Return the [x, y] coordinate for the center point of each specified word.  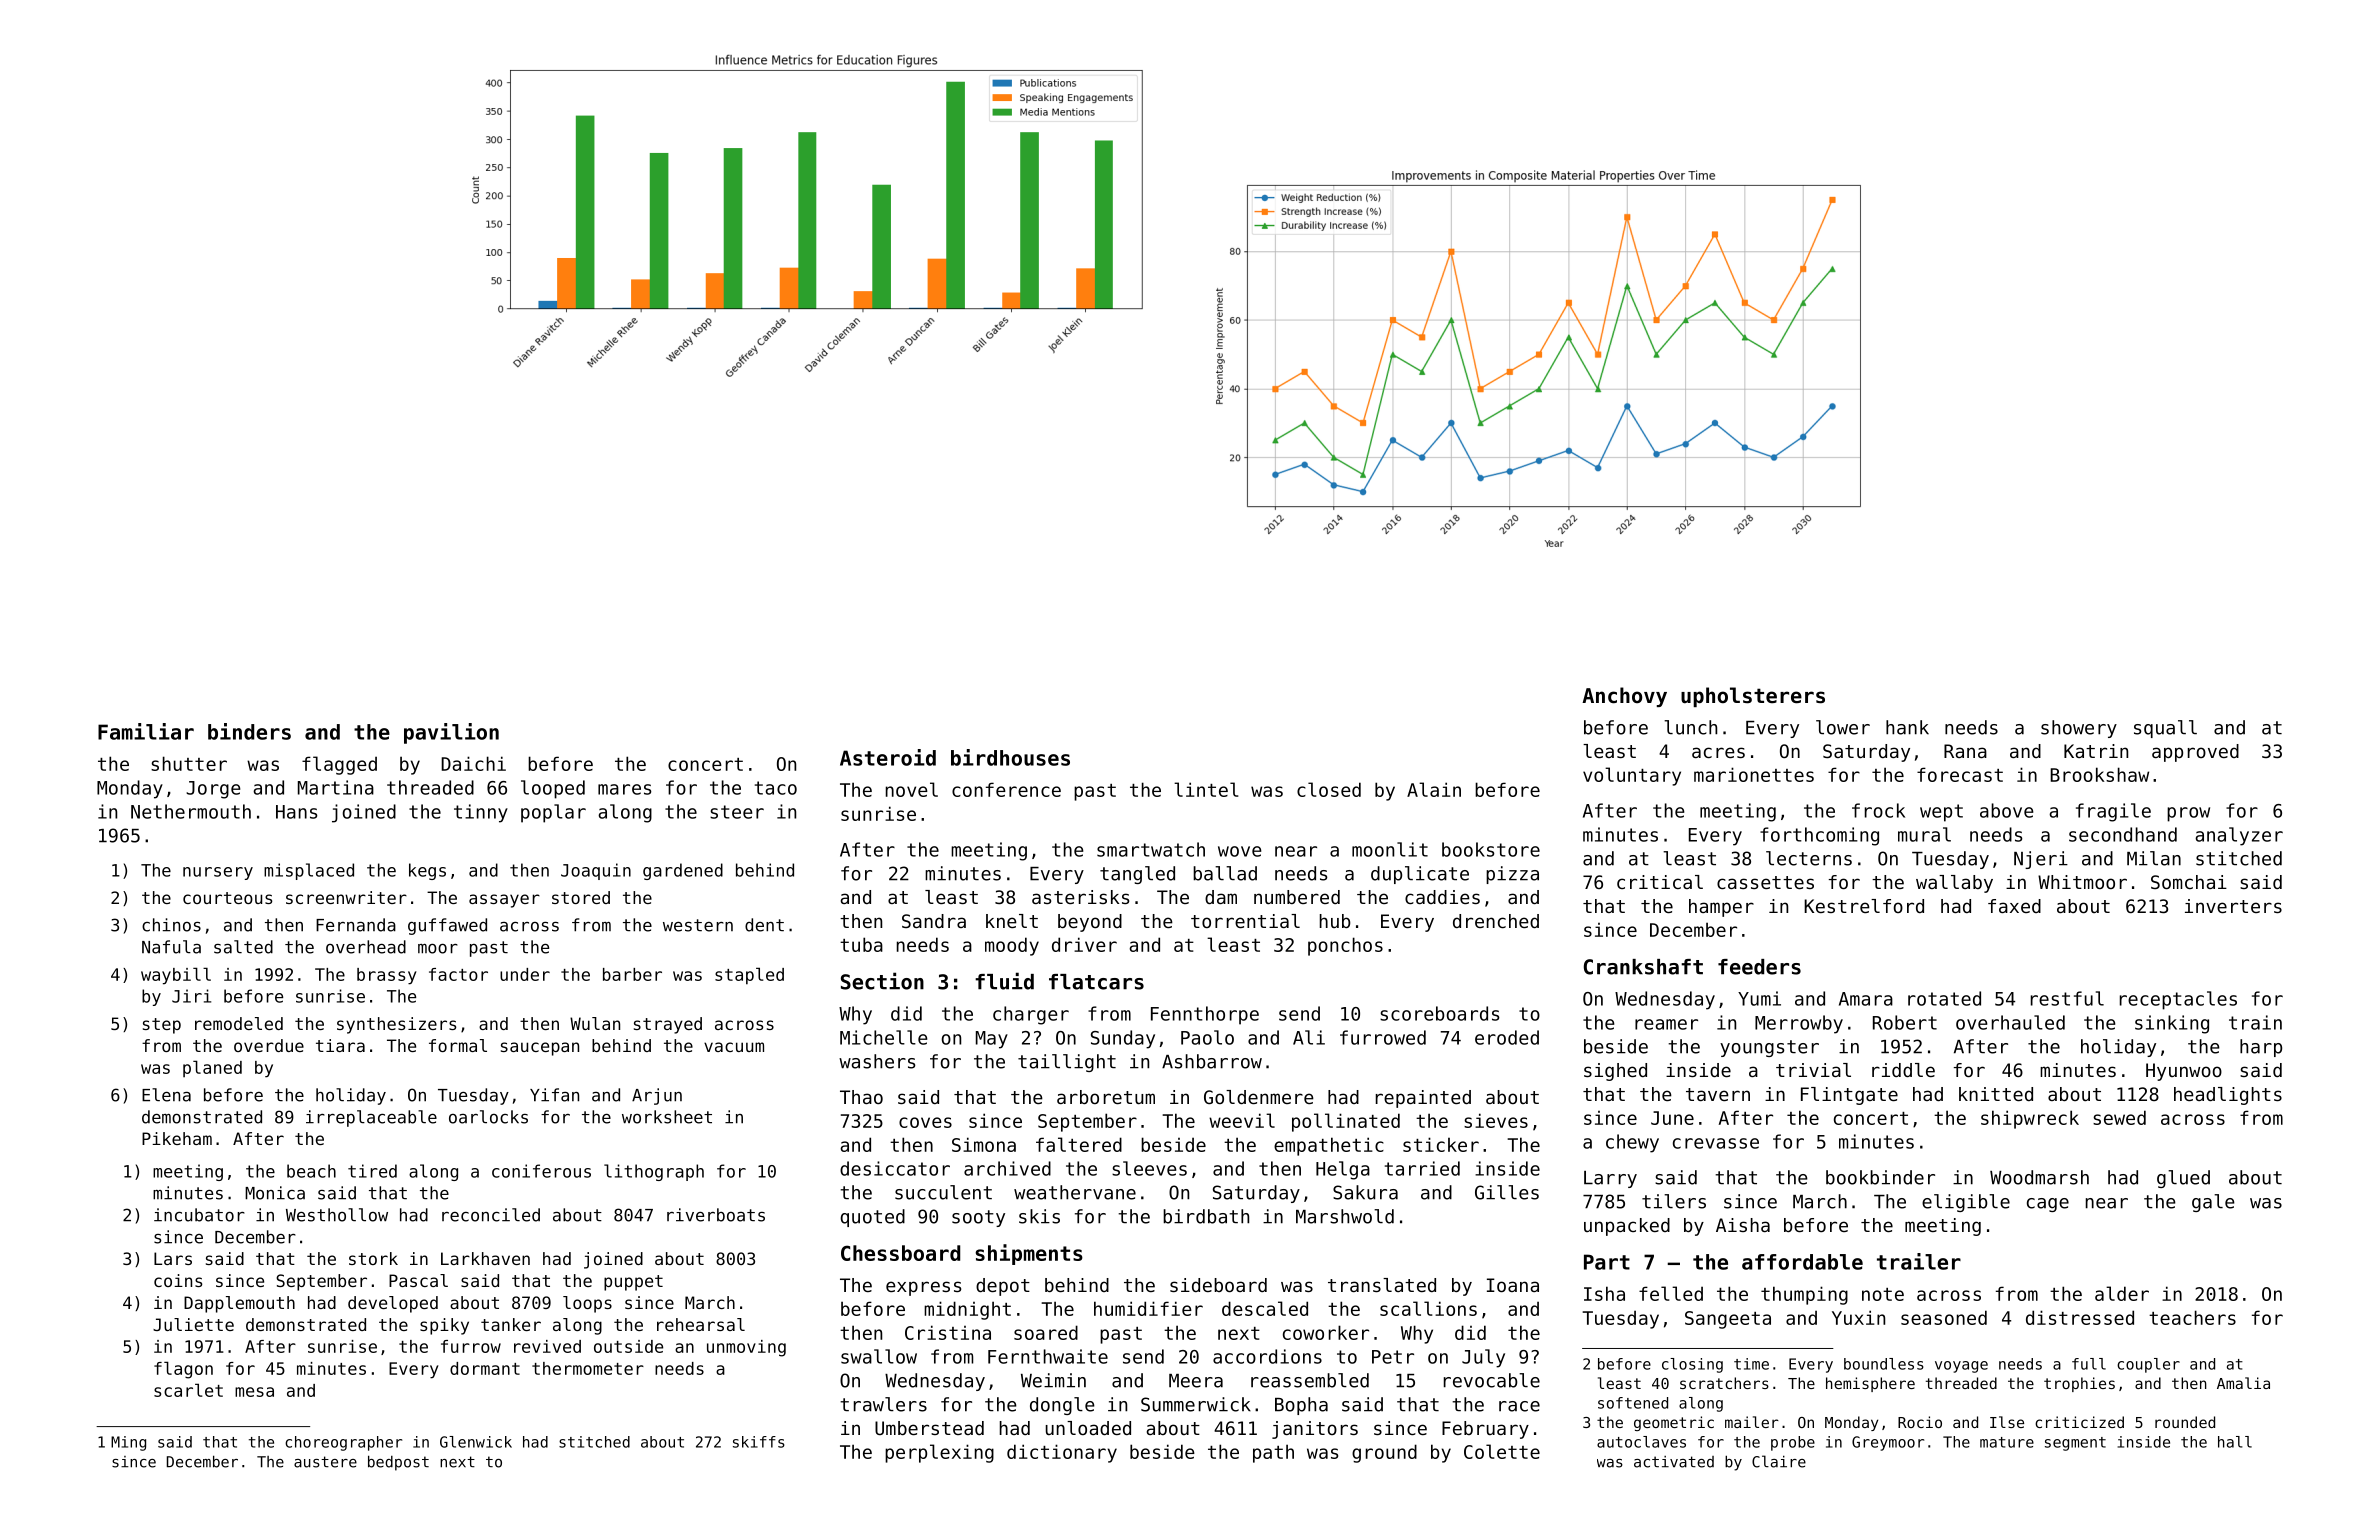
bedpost [398, 1463]
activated [1674, 1462]
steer [737, 812]
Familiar [146, 731]
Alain [1434, 789]
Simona [984, 1144]
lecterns [1809, 858]
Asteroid [888, 757]
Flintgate [1849, 1096]
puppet [633, 1283]
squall [2165, 729]
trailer [1919, 1261]
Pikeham [177, 1138]
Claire [1779, 1461]
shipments [1029, 1254]
